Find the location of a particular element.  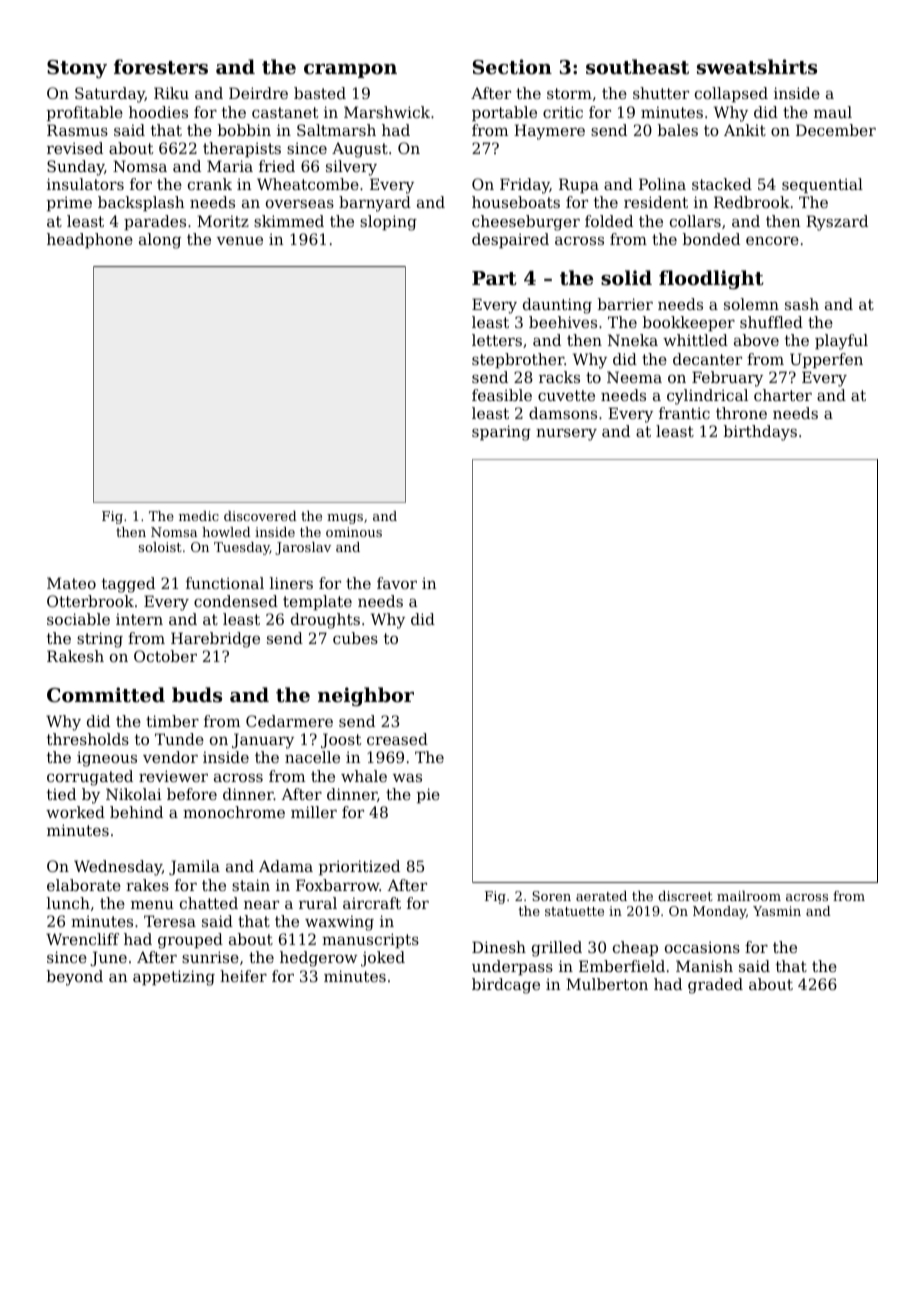

medic is located at coordinates (199, 516).
